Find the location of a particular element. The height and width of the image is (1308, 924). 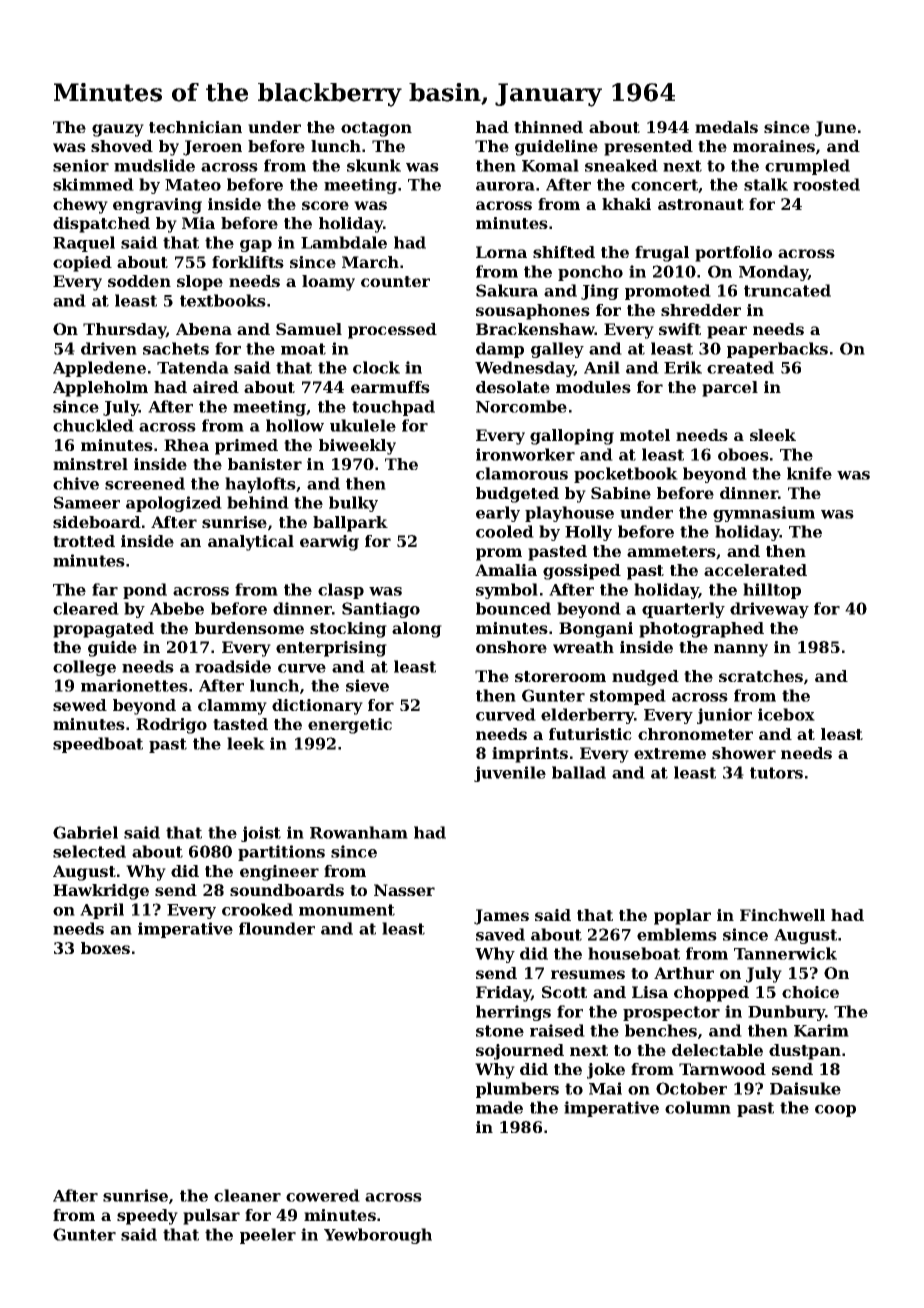

Yewborough is located at coordinates (378, 1236).
